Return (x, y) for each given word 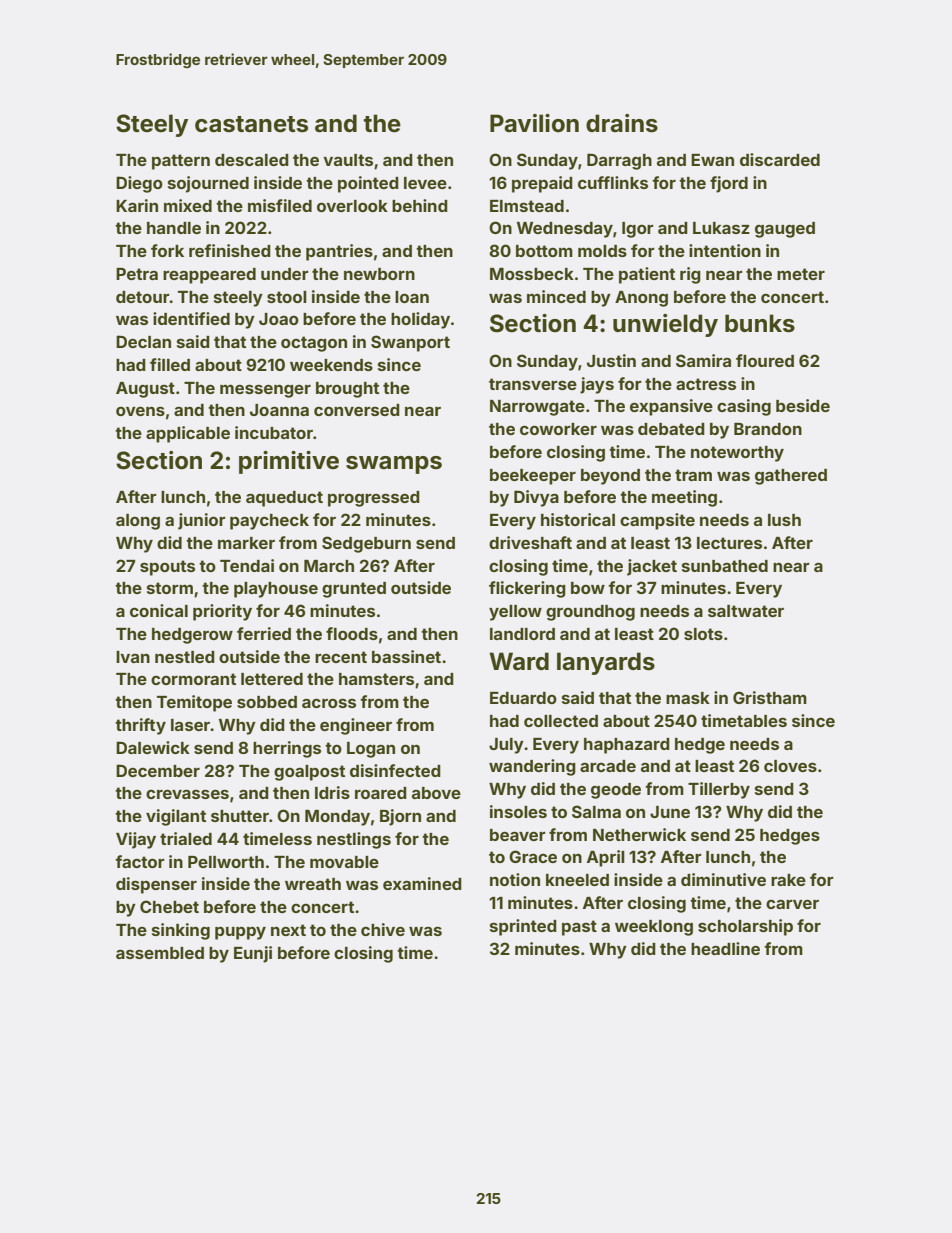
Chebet (169, 906)
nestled (185, 657)
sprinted (523, 927)
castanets (251, 124)
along (138, 522)
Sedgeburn (366, 544)
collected (561, 721)
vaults (348, 160)
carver (792, 904)
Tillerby (719, 790)
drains (622, 123)
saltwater (746, 611)
